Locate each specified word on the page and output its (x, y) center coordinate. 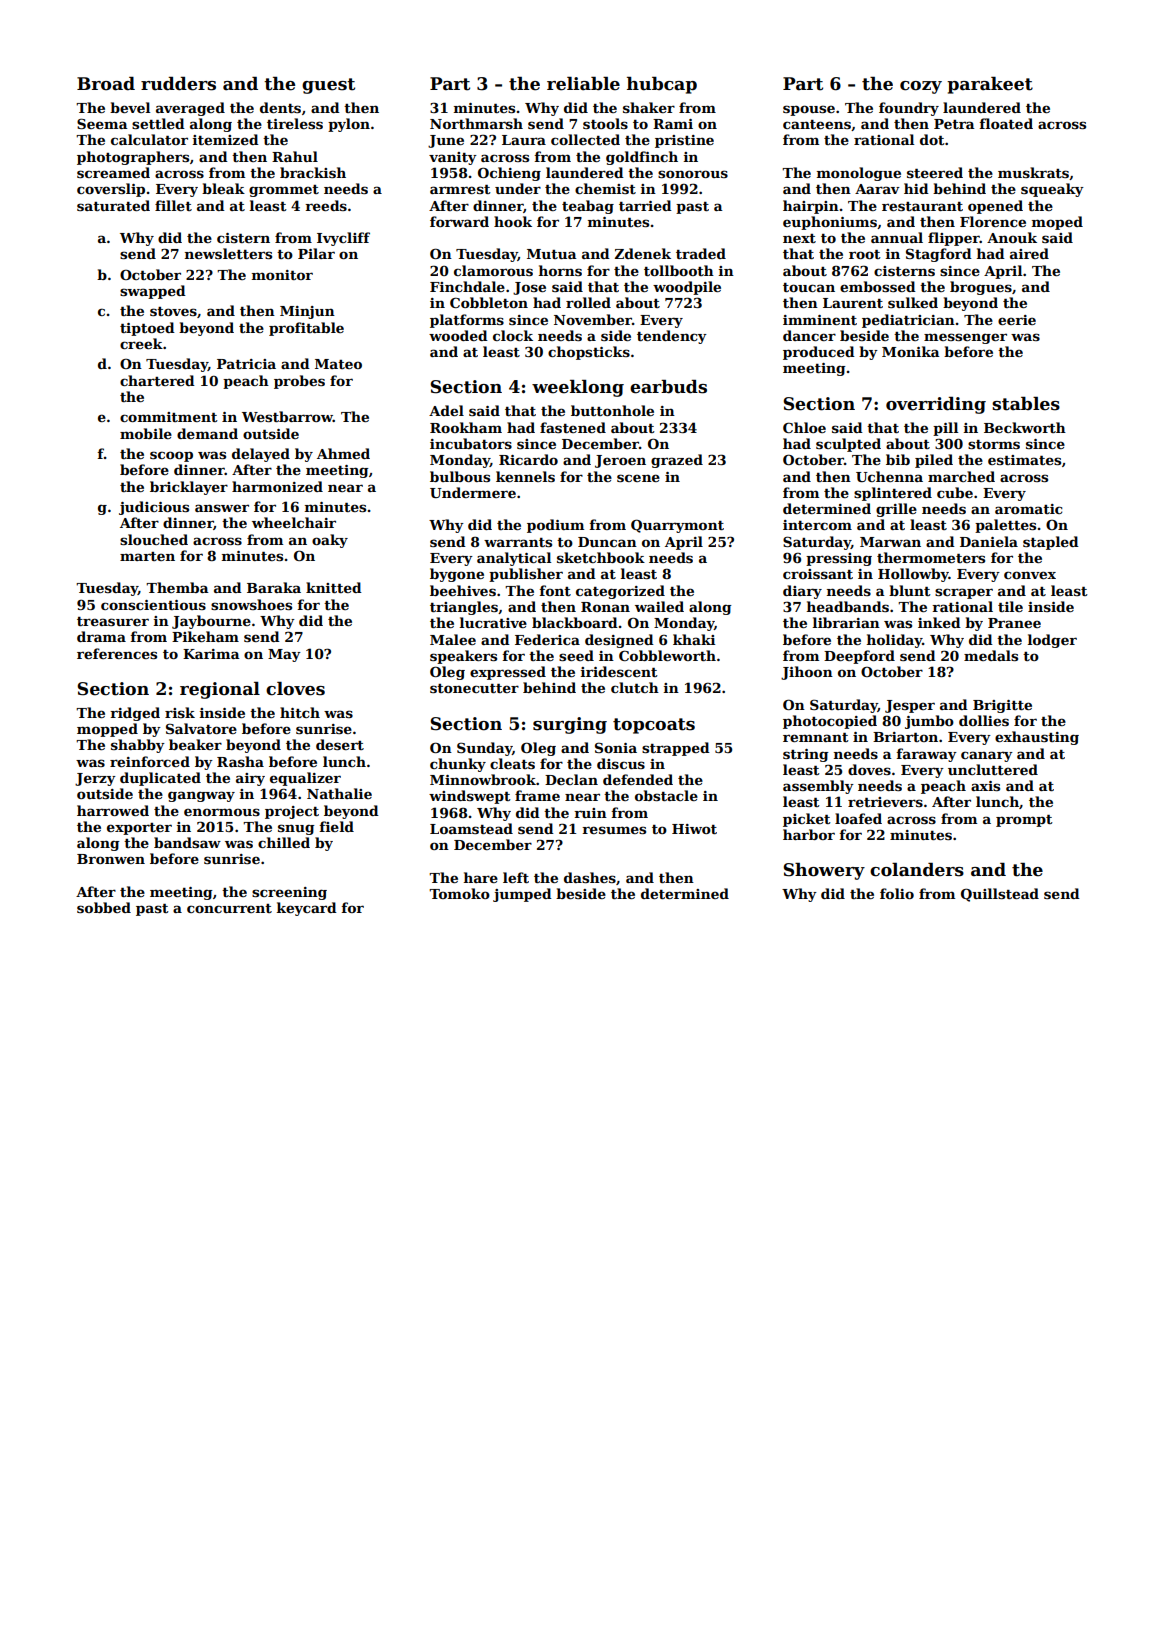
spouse (809, 110)
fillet (173, 205)
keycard (307, 909)
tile (1010, 606)
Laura (524, 140)
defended (638, 779)
